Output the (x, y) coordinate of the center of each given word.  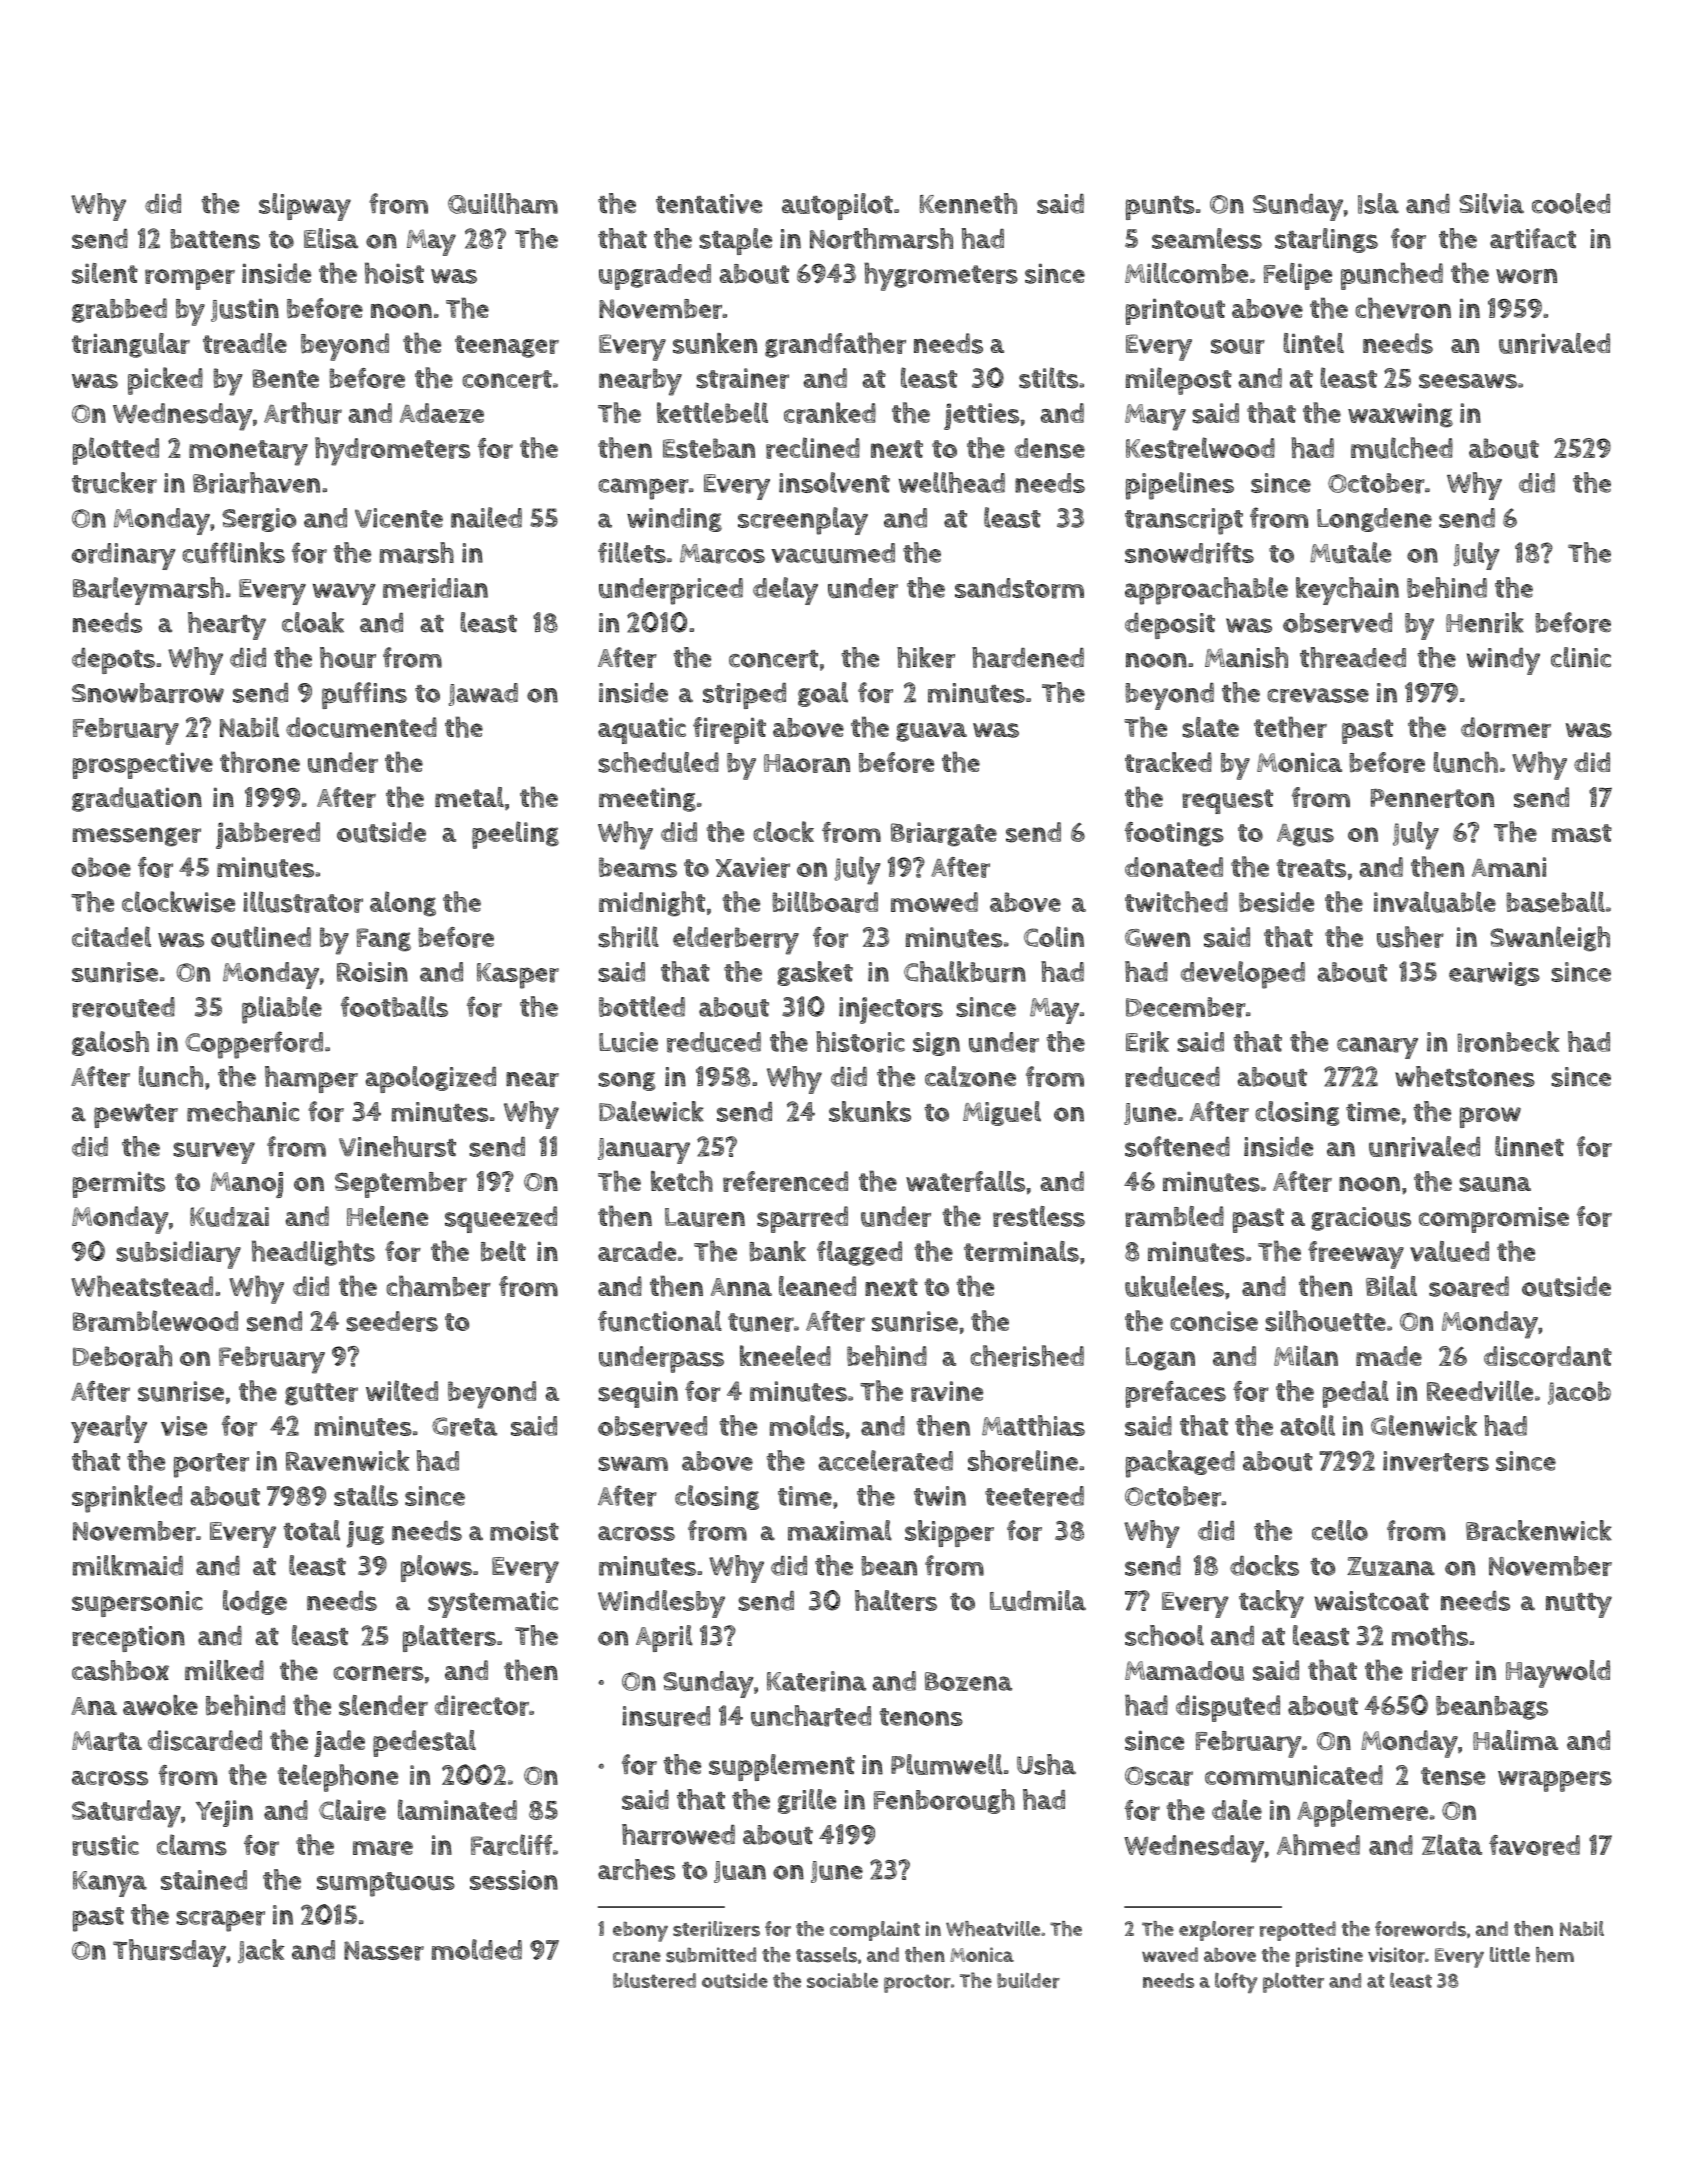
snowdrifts (1189, 553)
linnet (1529, 1146)
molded (477, 1949)
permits (119, 1185)
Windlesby (661, 1604)
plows (436, 1568)
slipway (305, 207)
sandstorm (1019, 588)
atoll (1308, 1425)
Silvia (1491, 203)
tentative (709, 204)
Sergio (259, 520)
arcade (637, 1251)
